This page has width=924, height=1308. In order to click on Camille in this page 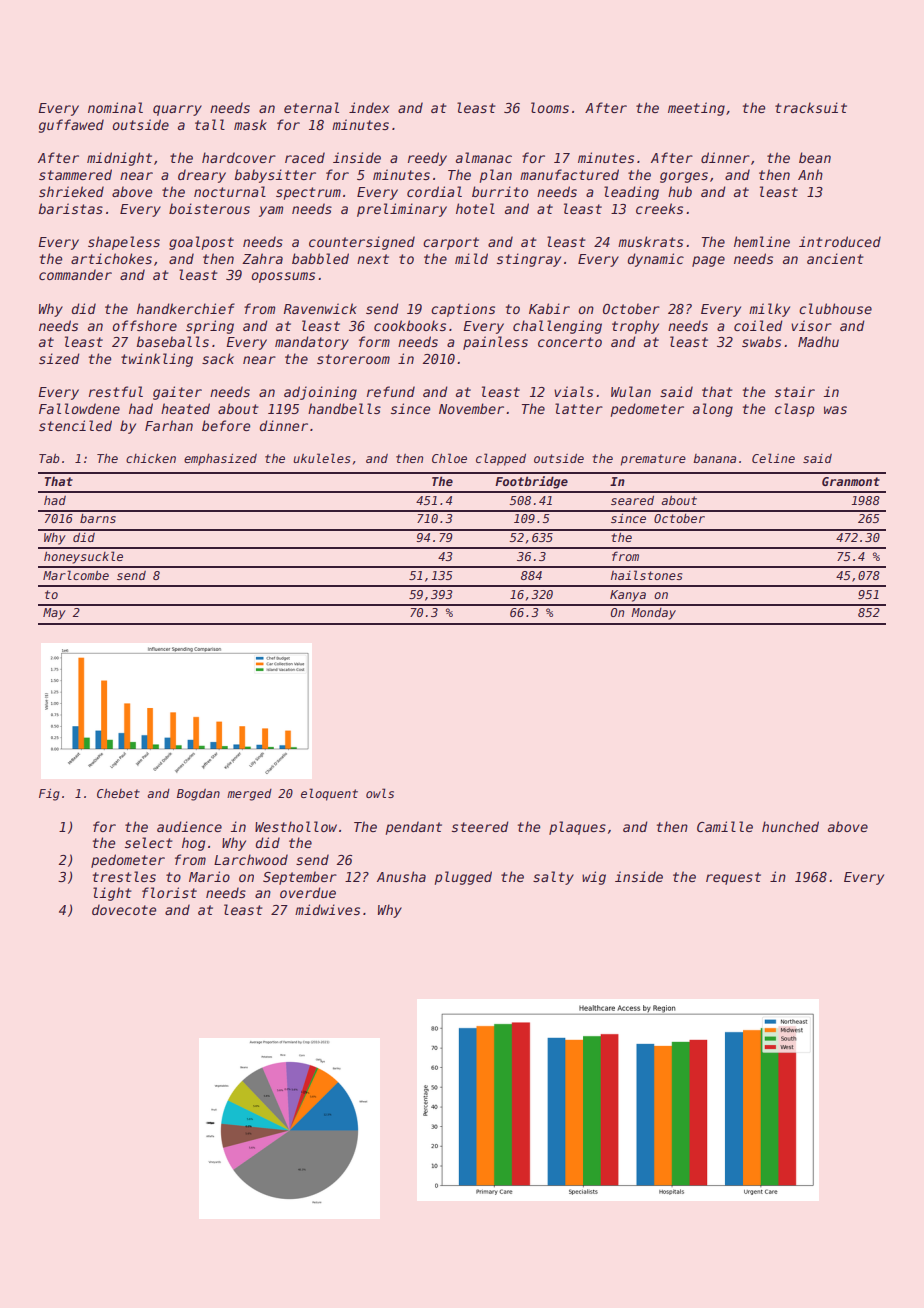, I will do `click(725, 826)`.
